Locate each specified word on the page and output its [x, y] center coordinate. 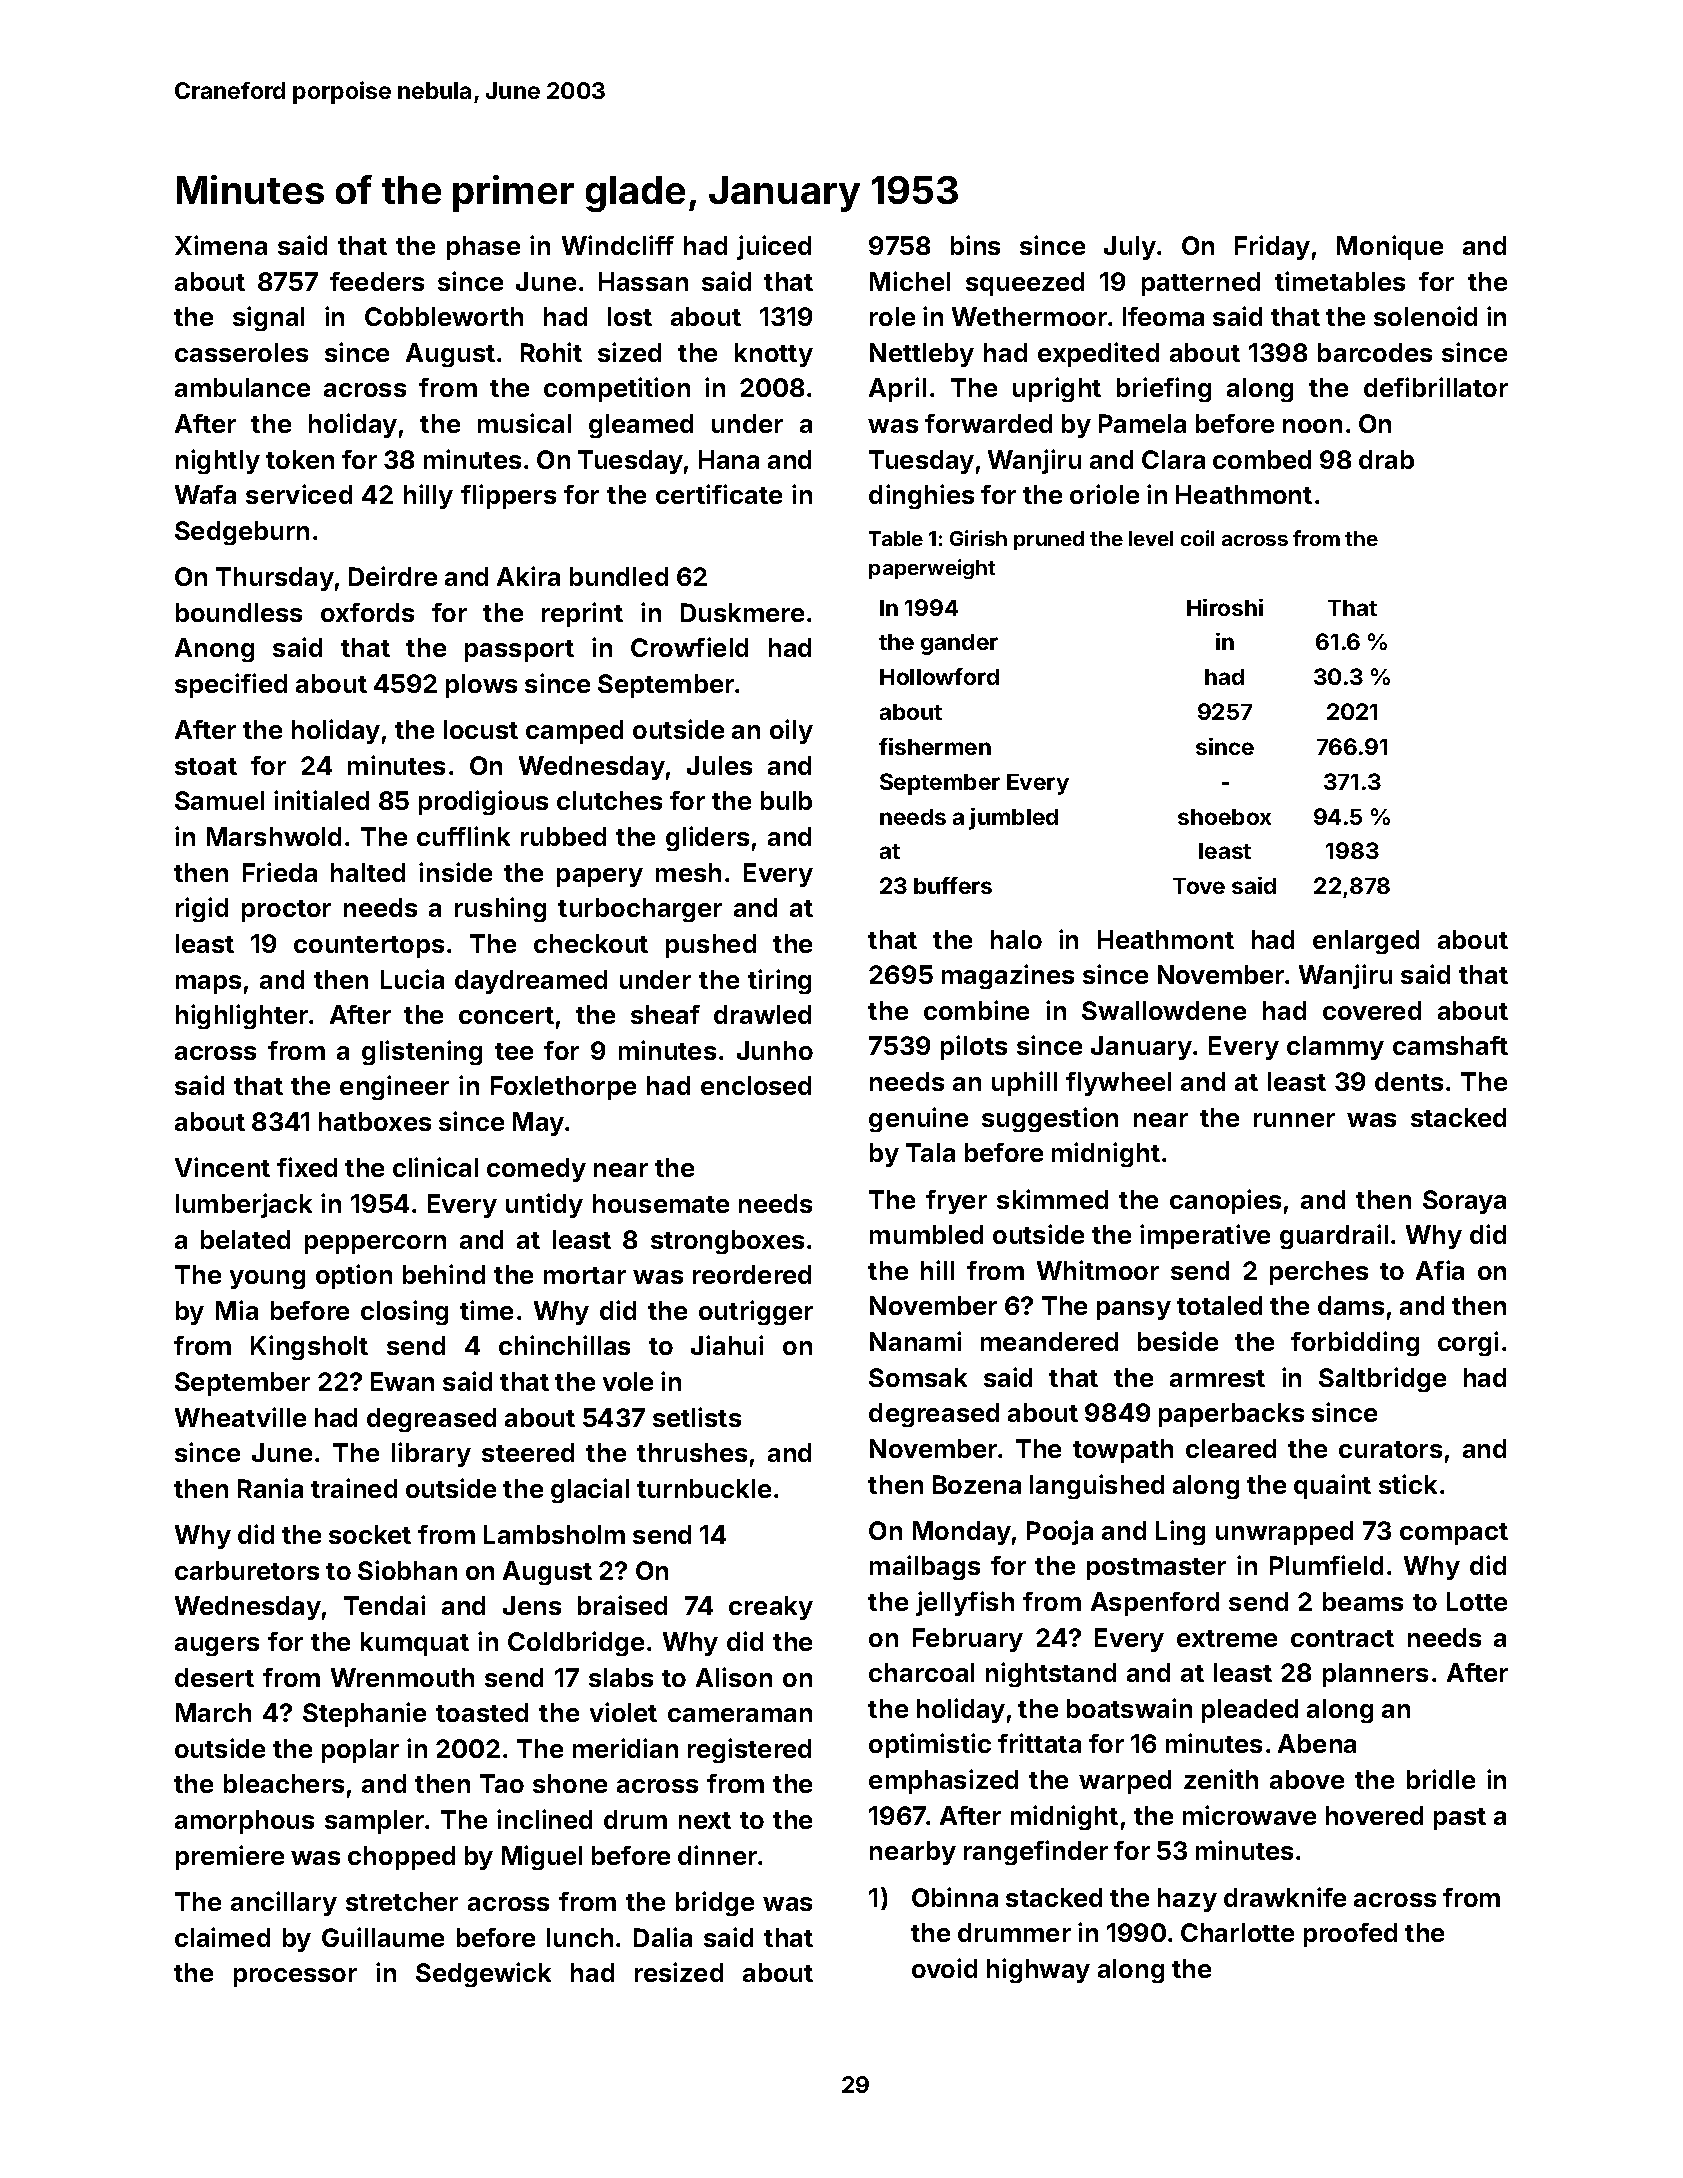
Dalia [663, 1937]
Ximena [221, 245]
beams [1363, 1601]
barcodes [1375, 352]
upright [1057, 389]
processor [295, 1977]
